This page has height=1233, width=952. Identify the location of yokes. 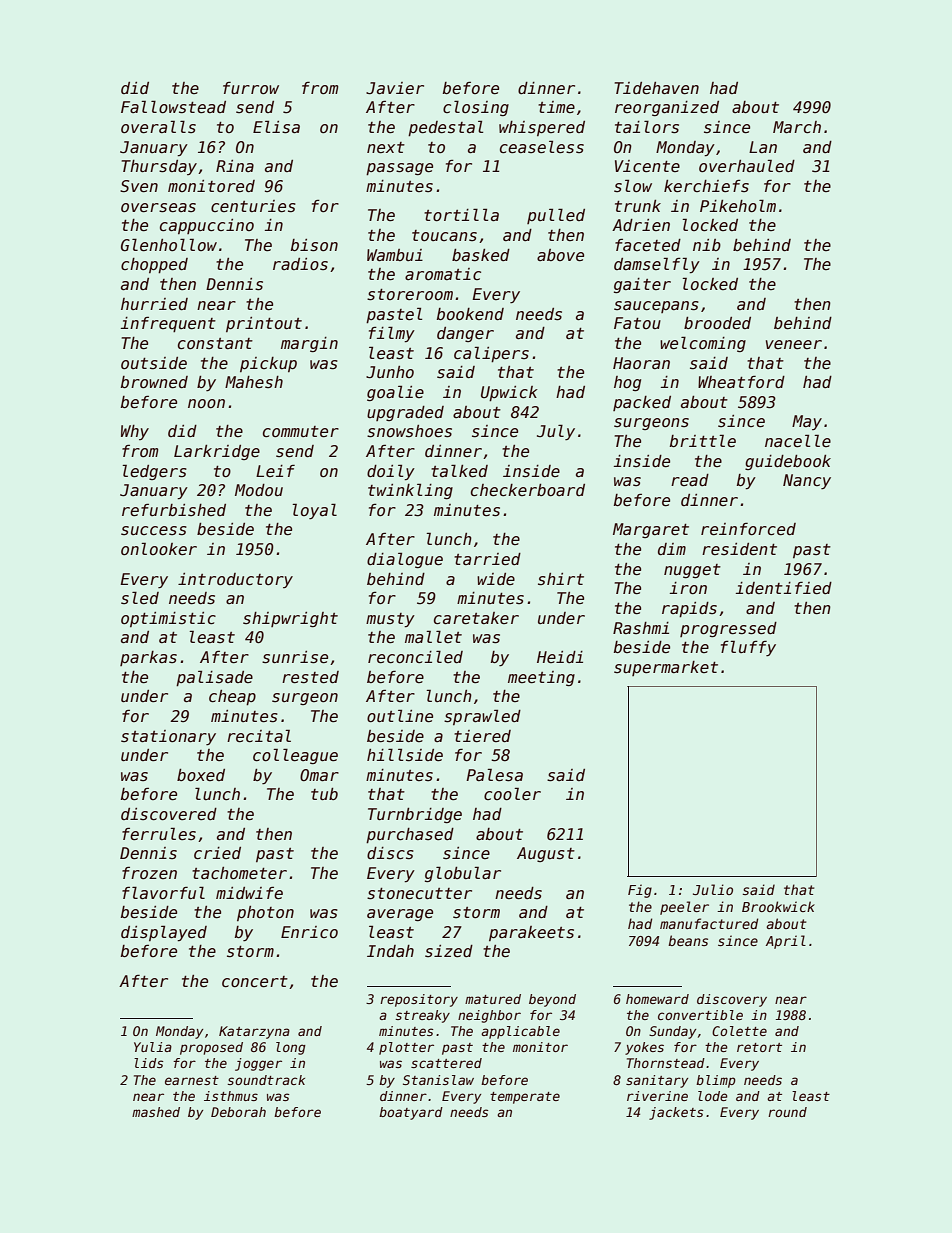
(644, 1048).
